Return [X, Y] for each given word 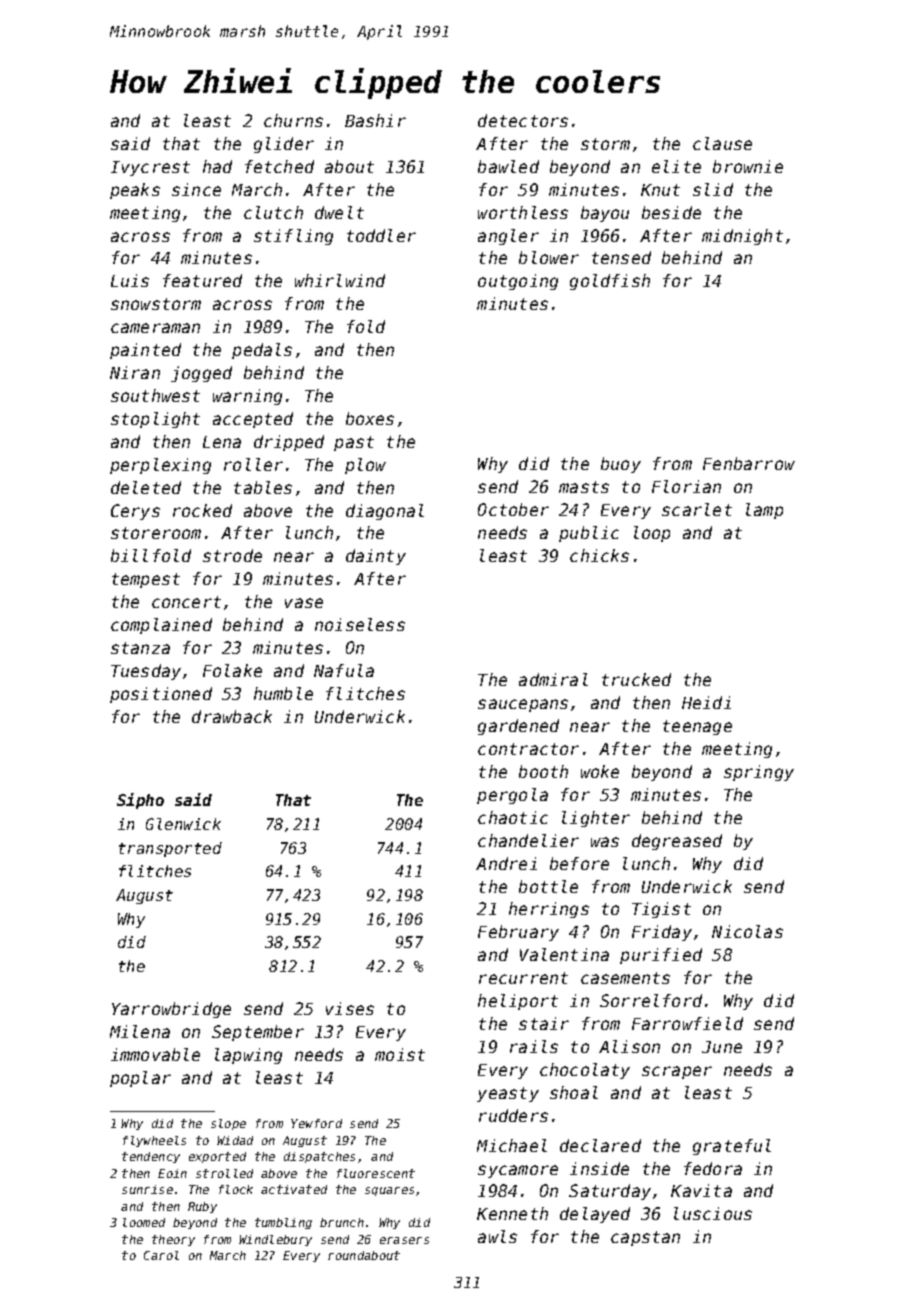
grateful [732, 1147]
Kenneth [512, 1213]
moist [400, 1054]
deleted [146, 487]
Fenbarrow [749, 463]
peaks [135, 191]
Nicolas [747, 931]
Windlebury [275, 1240]
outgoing [518, 282]
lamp [764, 511]
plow [365, 466]
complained [161, 626]
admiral [553, 679]
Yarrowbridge [171, 1010]
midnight [742, 237]
